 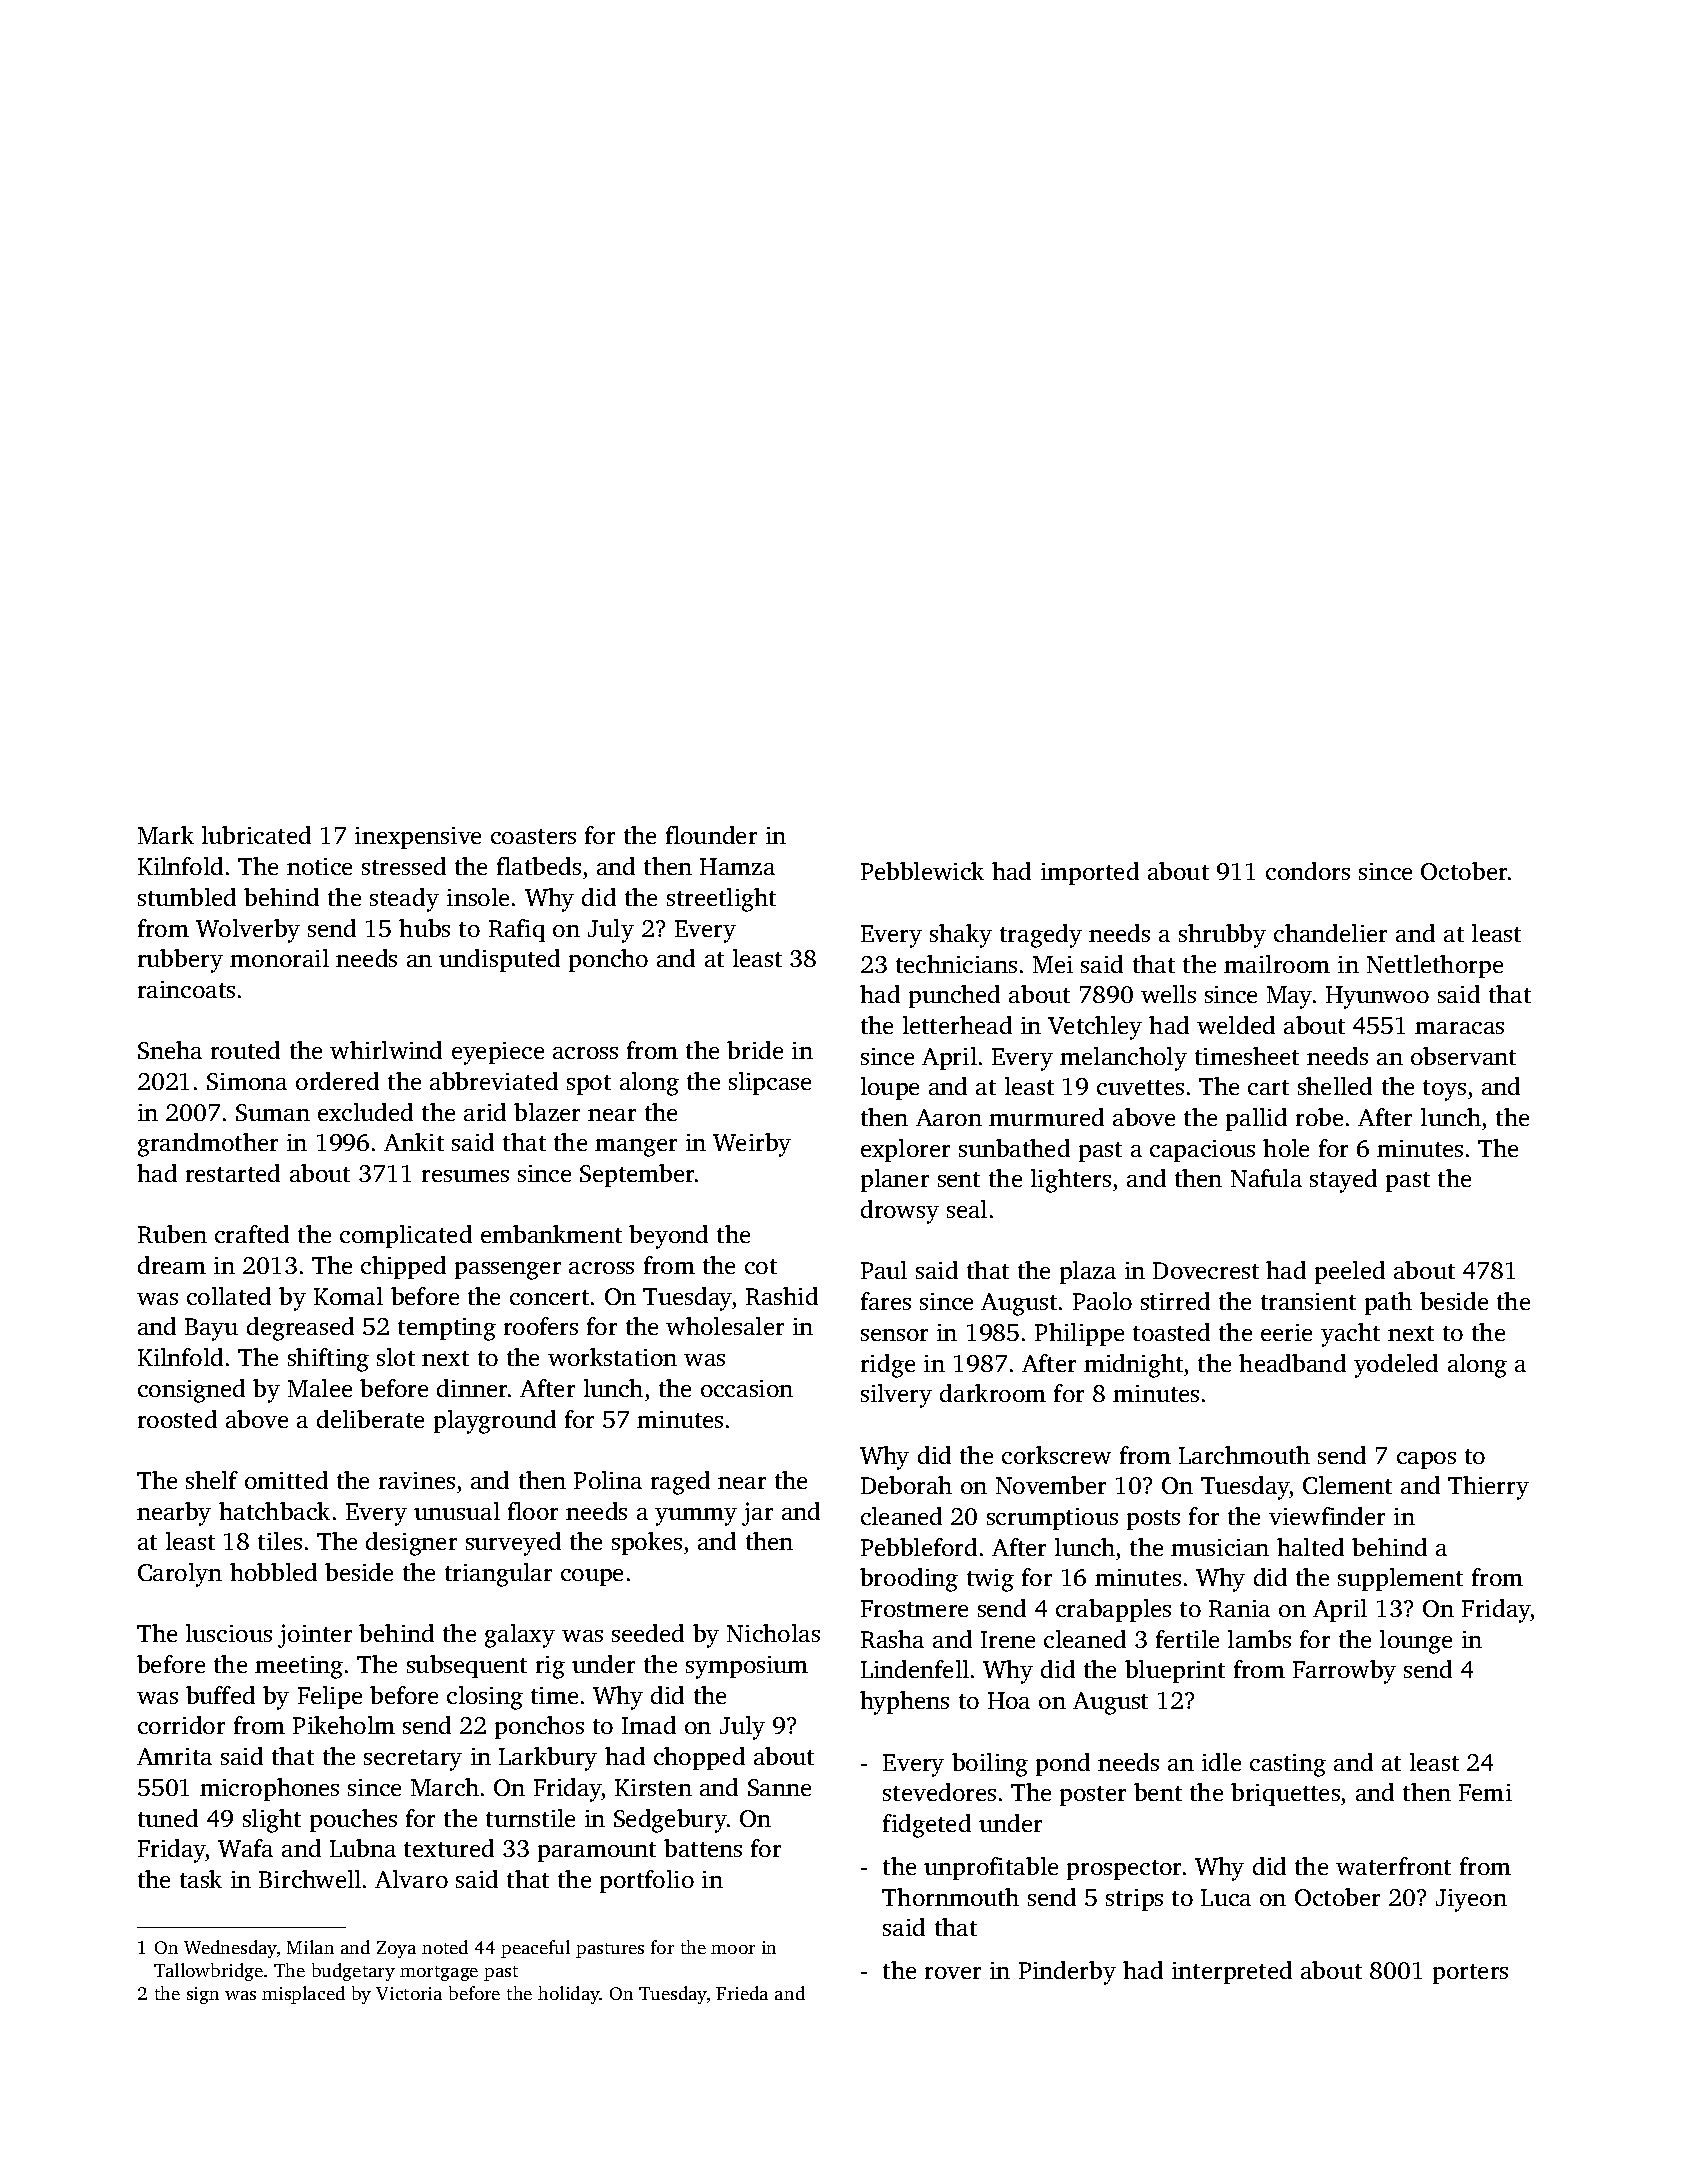 What do you see at coordinates (467, 1666) in the screenshot?
I see `subsequent` at bounding box center [467, 1666].
